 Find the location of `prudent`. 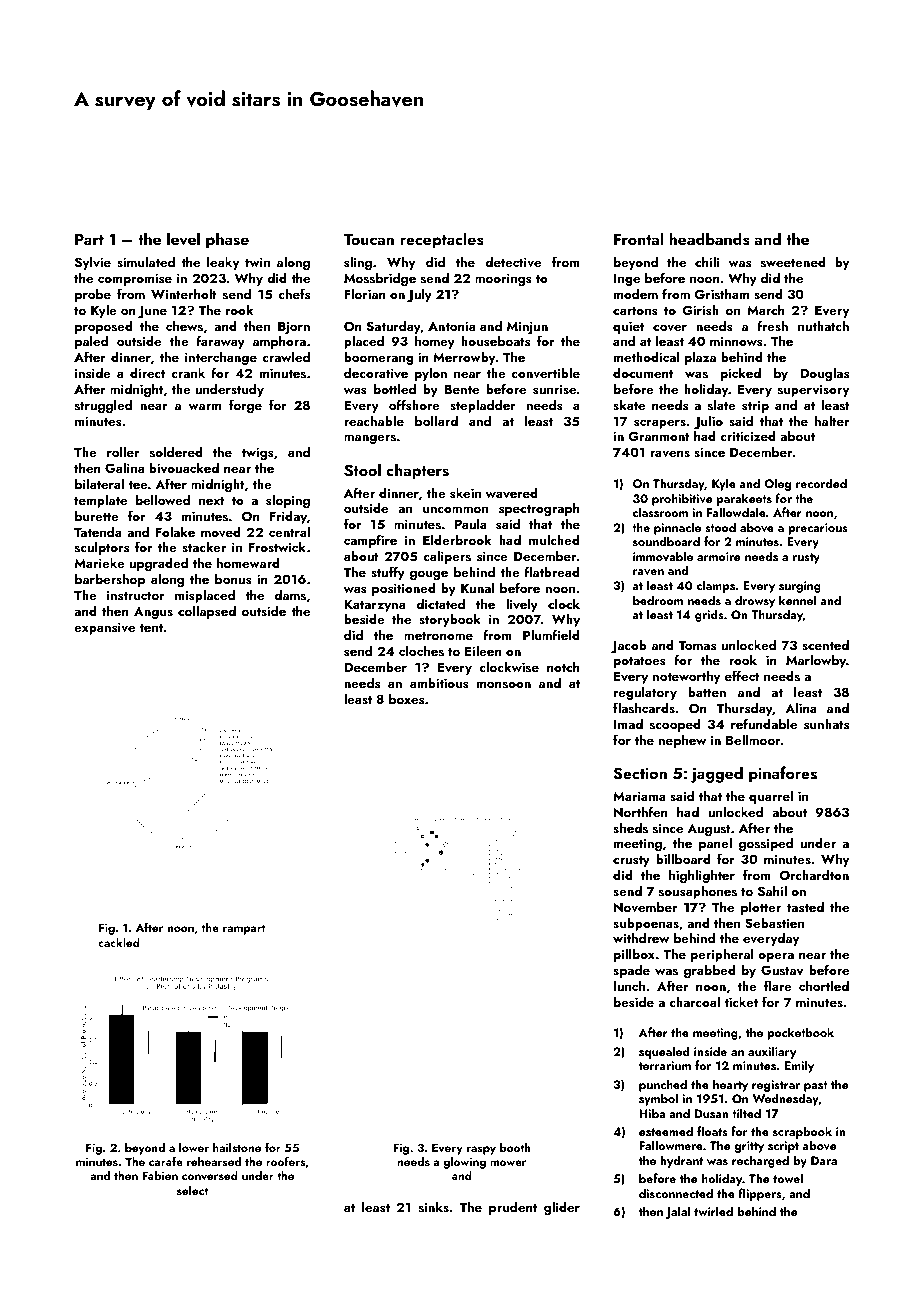

prudent is located at coordinates (513, 1208).
